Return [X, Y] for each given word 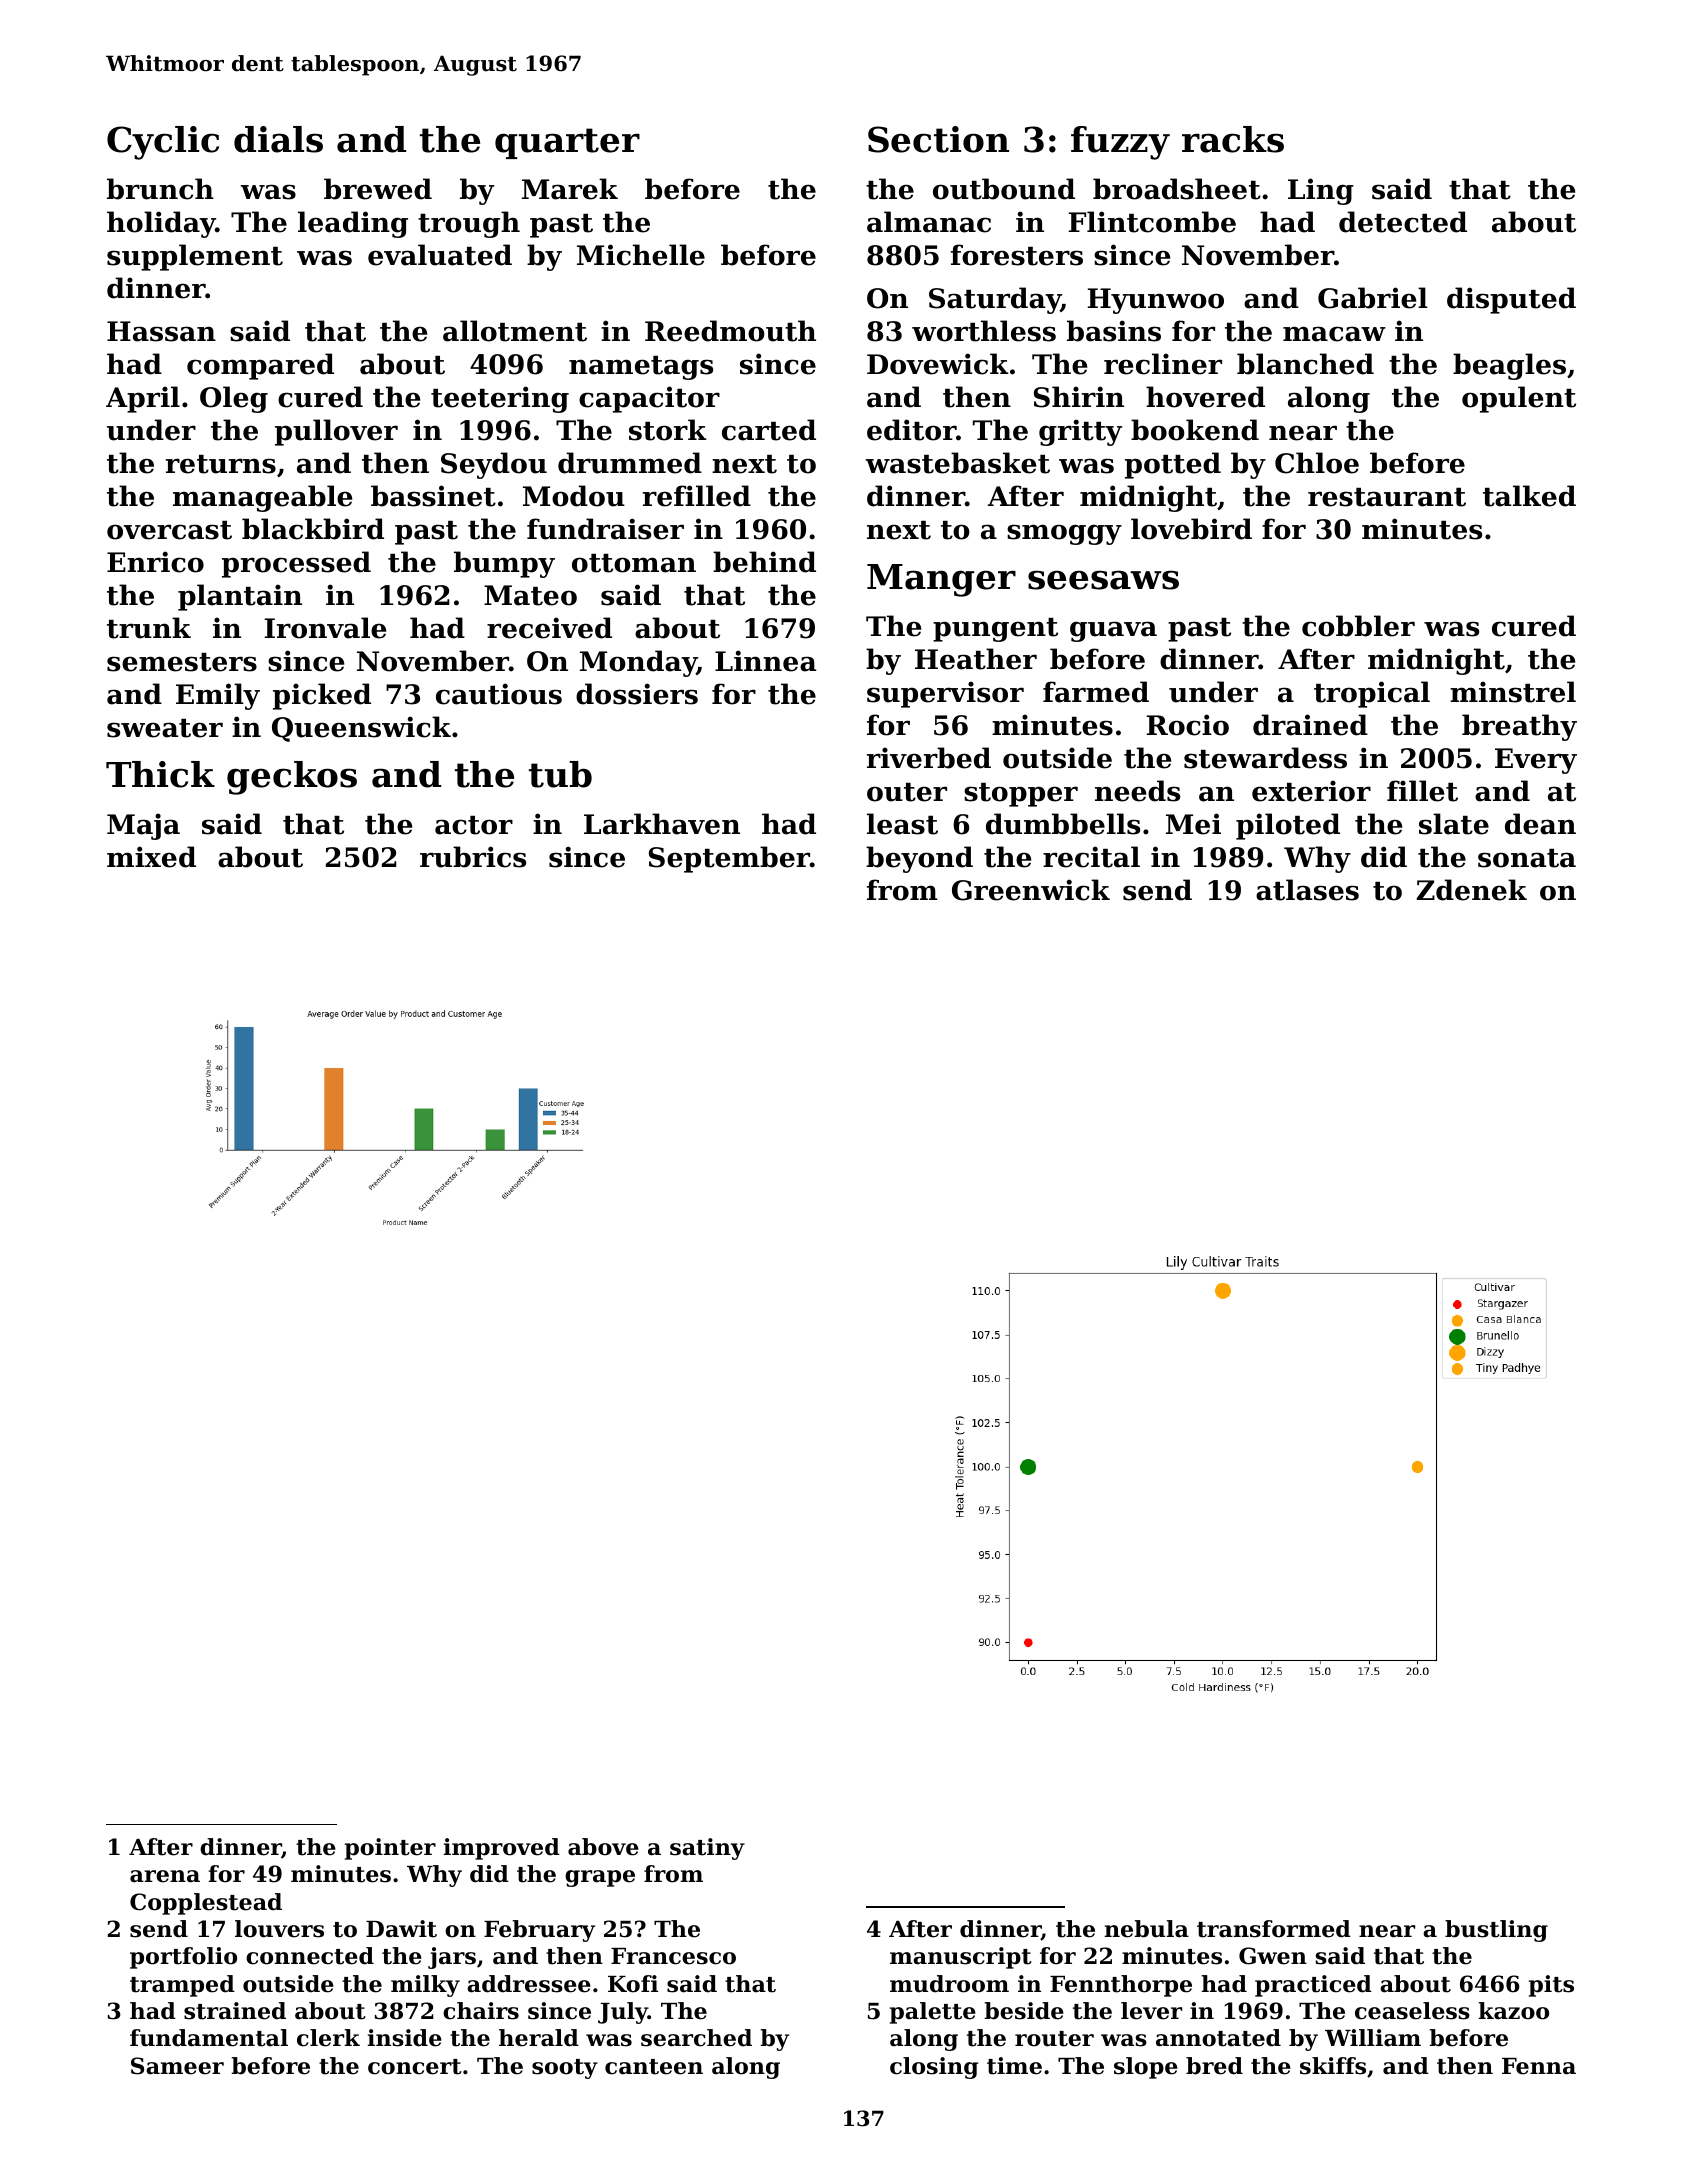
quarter [567, 143]
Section [938, 139]
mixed [151, 857]
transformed [1274, 1929]
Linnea [766, 661]
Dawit [401, 1929]
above [603, 1847]
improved [502, 1849]
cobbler [1358, 626]
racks [1233, 139]
